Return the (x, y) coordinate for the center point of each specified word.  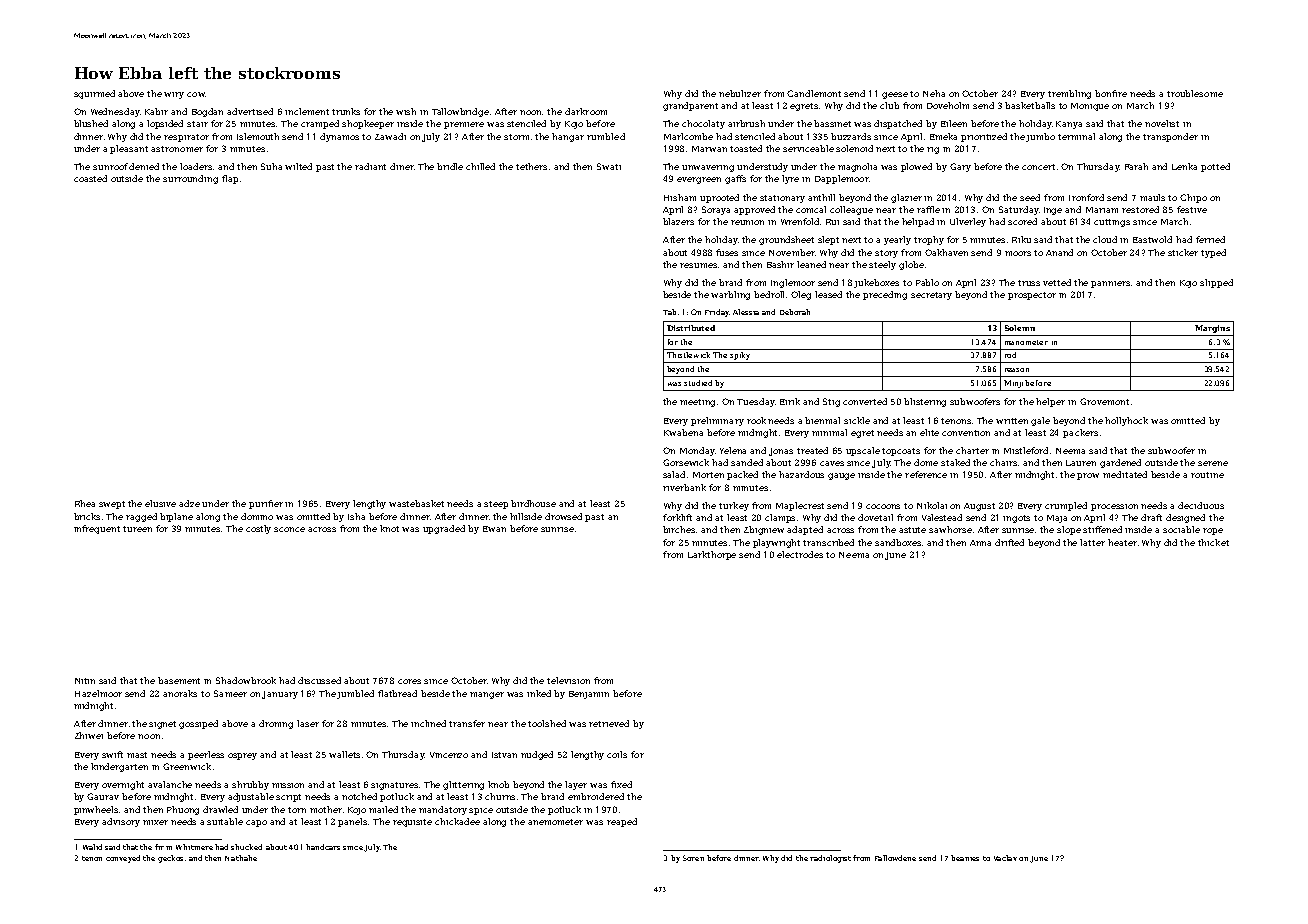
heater (1122, 542)
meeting (697, 403)
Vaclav (1005, 858)
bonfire (1111, 93)
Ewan (494, 529)
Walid (92, 847)
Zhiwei (89, 735)
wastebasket (416, 503)
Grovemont (1104, 401)
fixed (621, 784)
